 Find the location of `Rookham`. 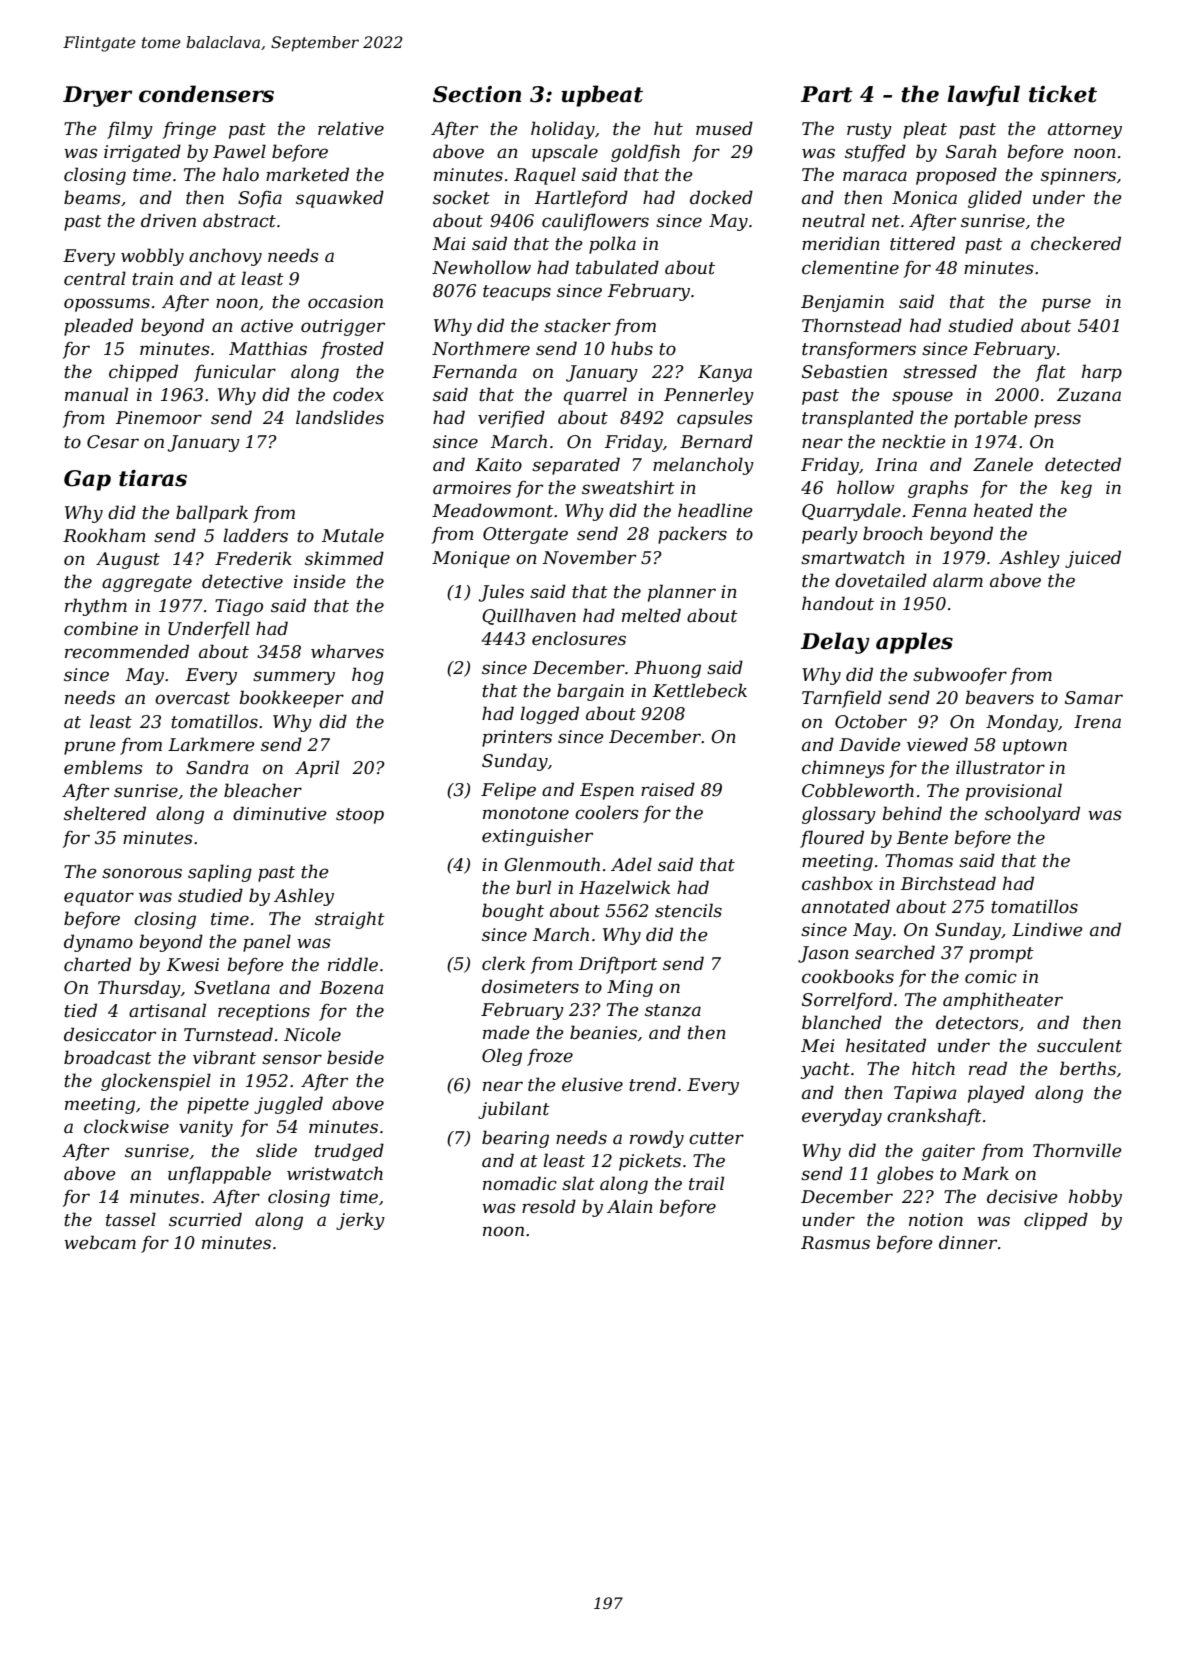

Rookham is located at coordinates (104, 535).
